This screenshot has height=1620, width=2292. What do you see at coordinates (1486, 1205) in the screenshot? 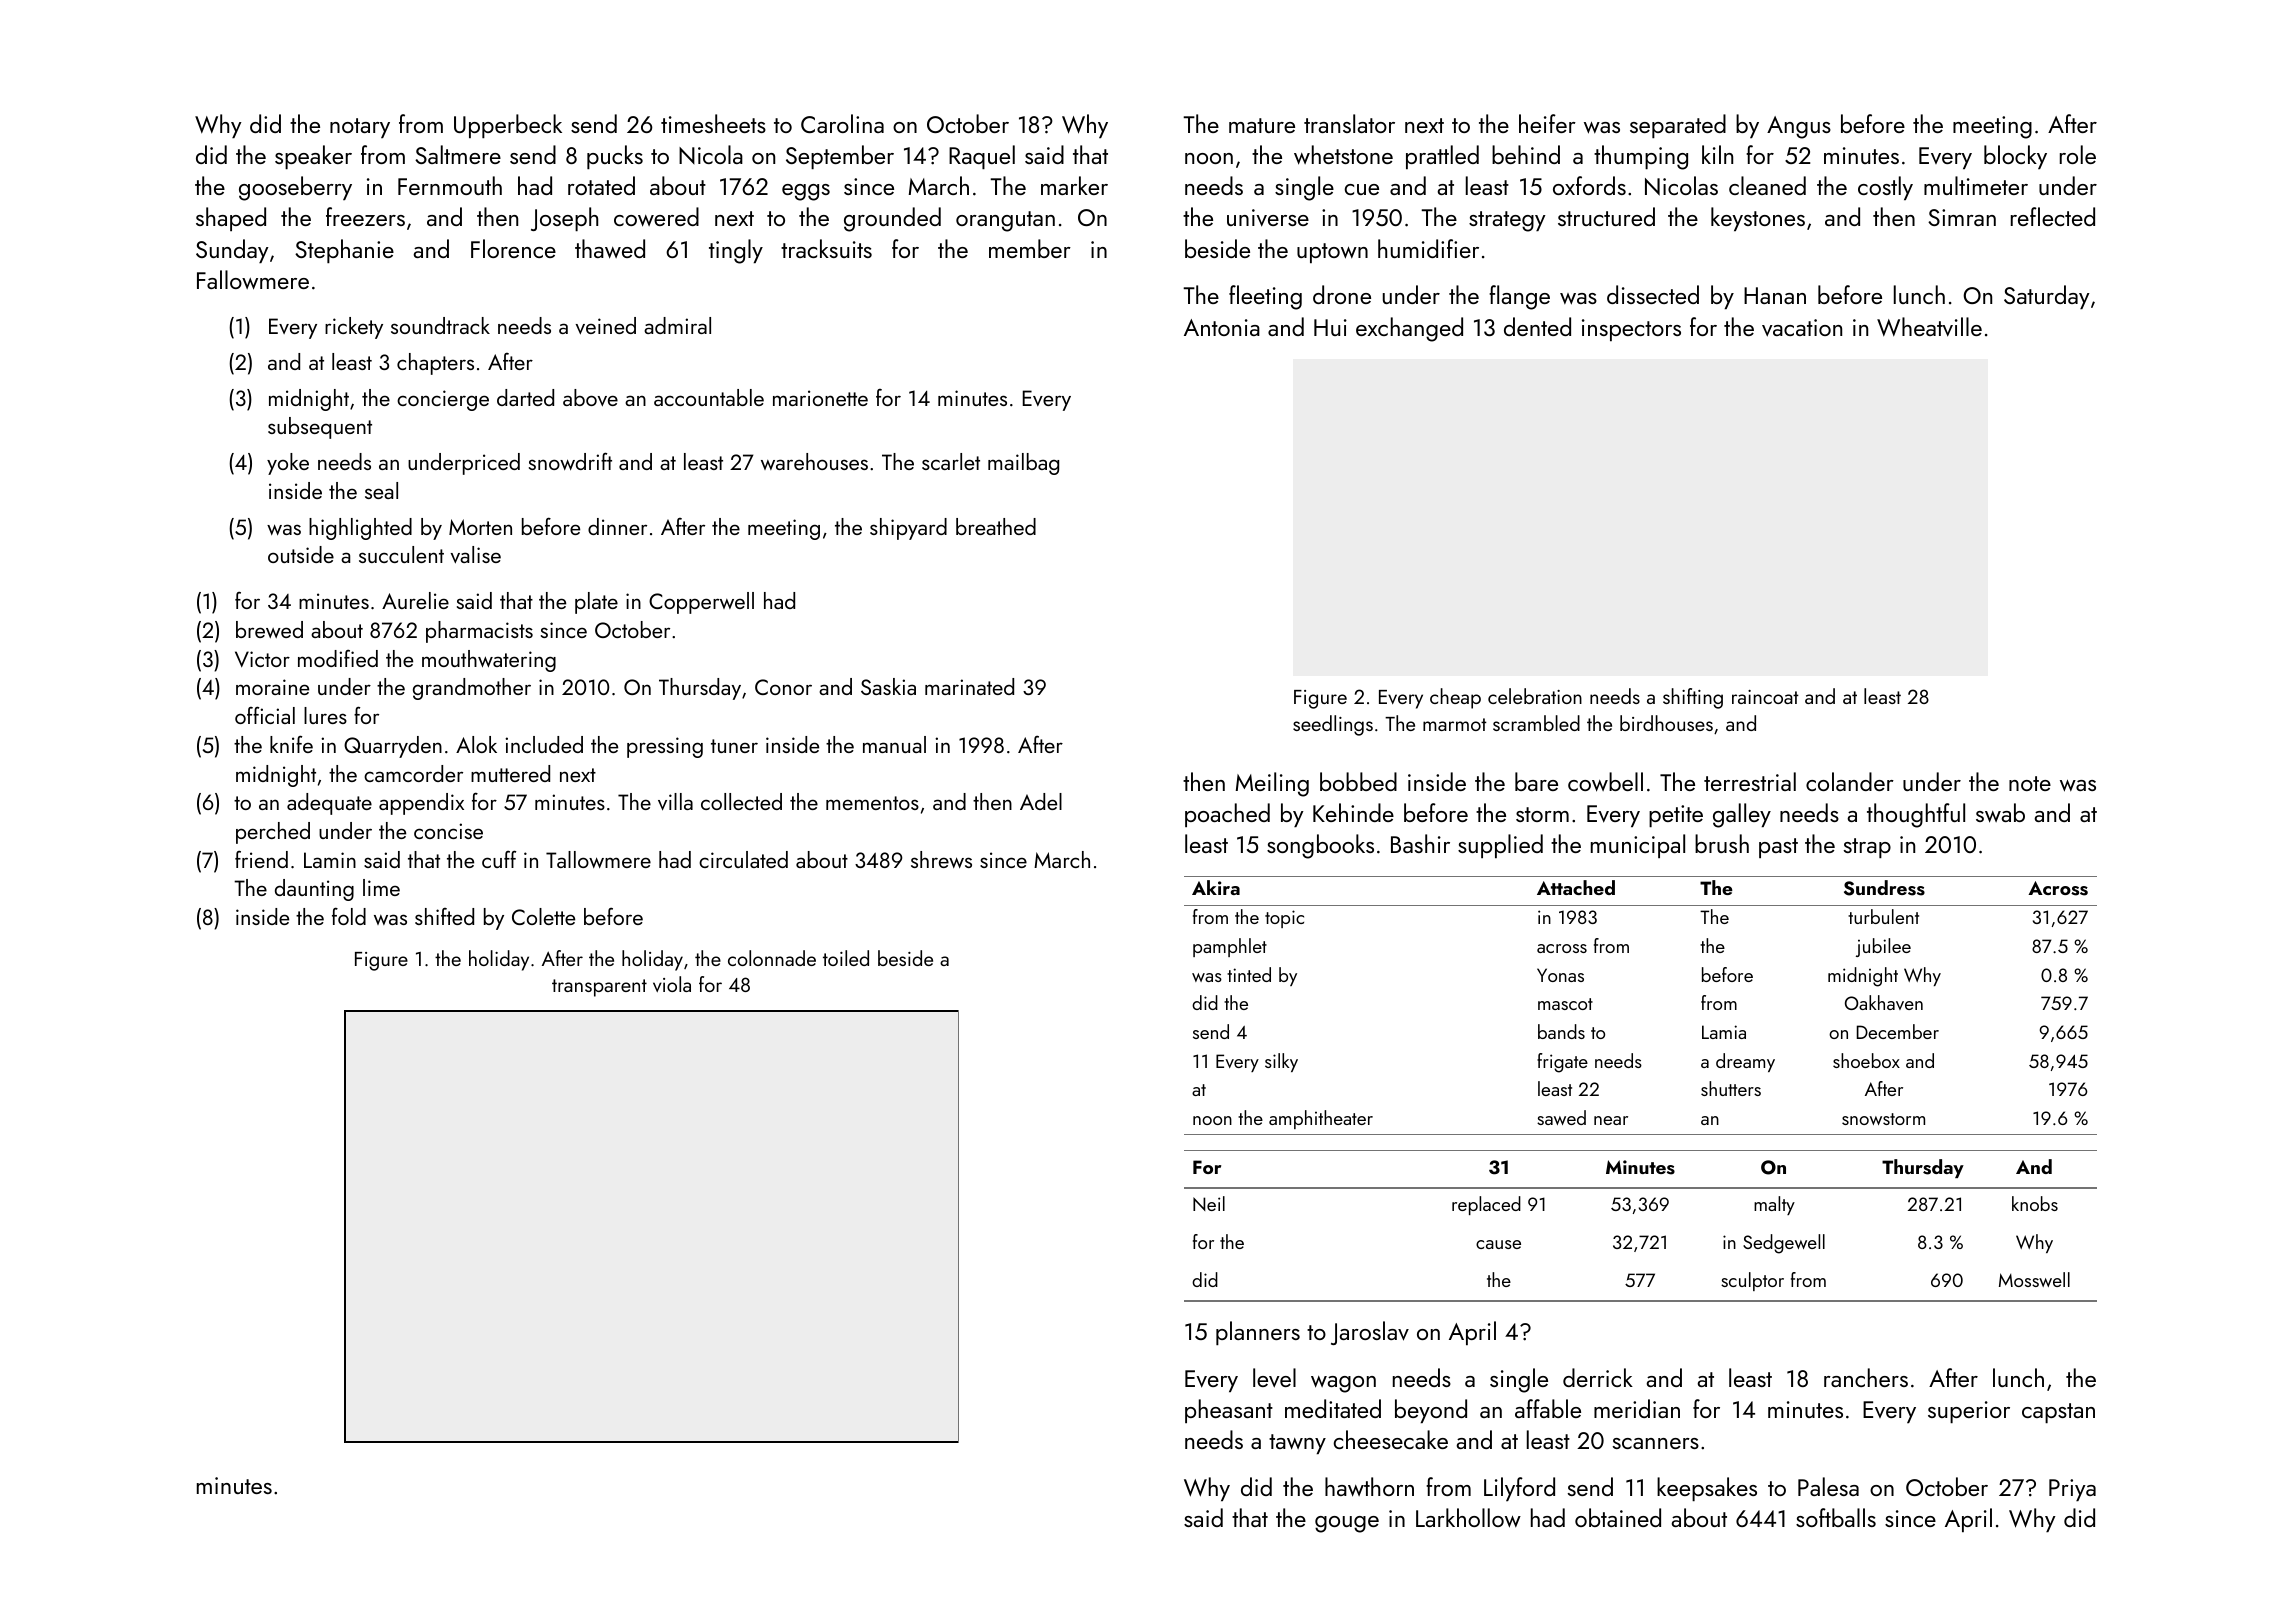
I see `replaced` at bounding box center [1486, 1205].
